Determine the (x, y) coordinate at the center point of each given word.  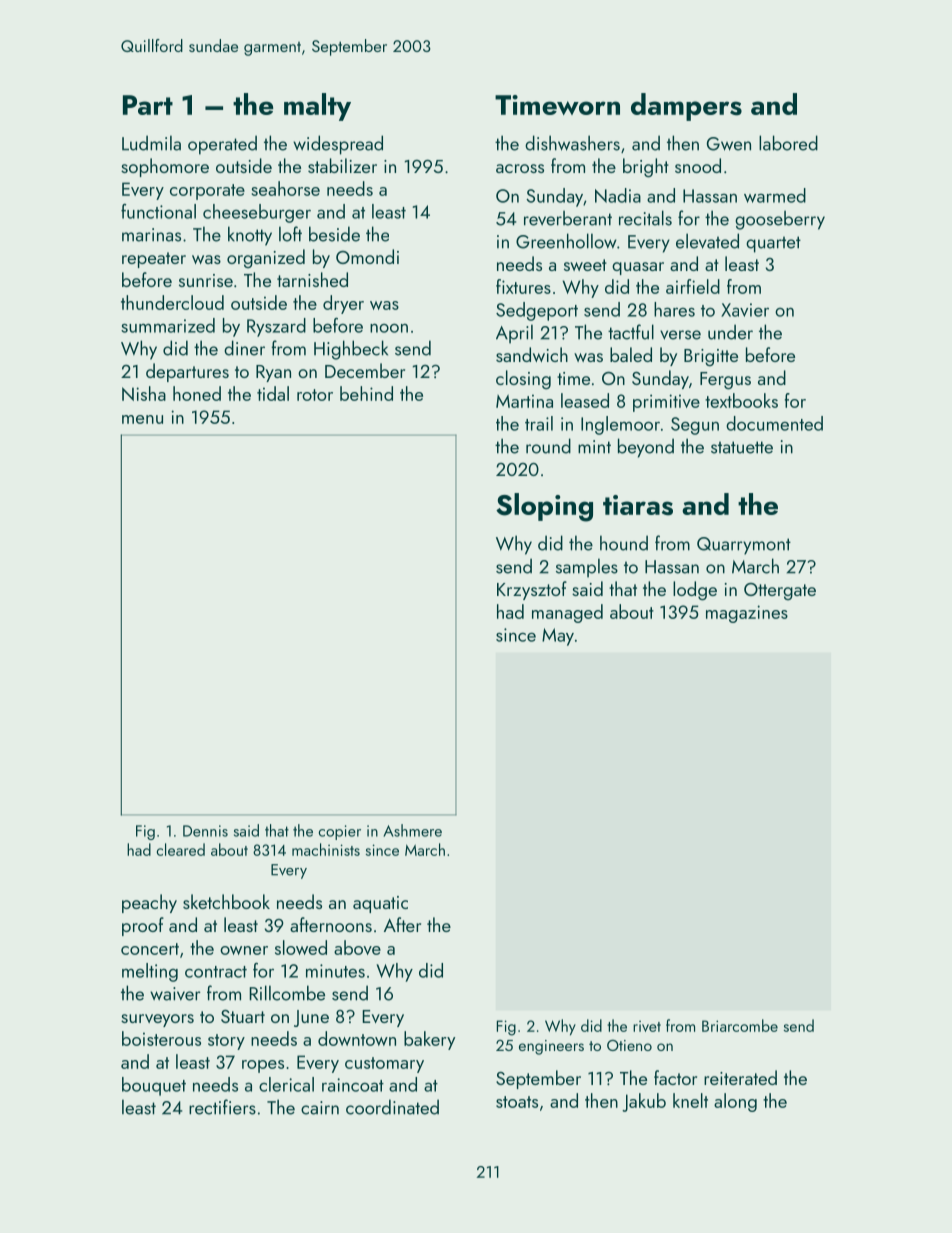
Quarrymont (744, 546)
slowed (301, 947)
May (558, 637)
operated (222, 145)
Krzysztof (532, 590)
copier (340, 832)
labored (788, 143)
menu (142, 419)
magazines (747, 614)
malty (317, 107)
